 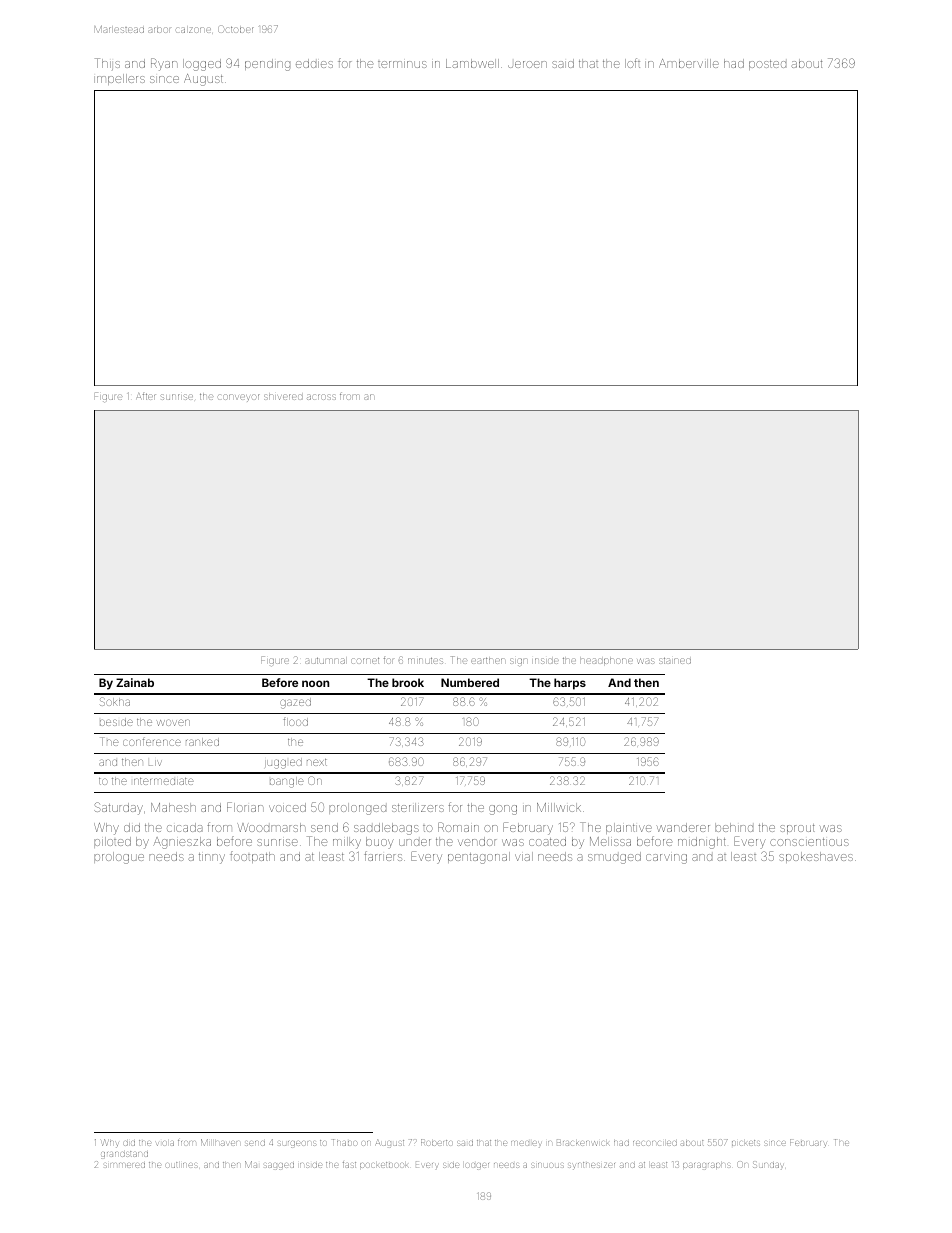 I want to click on harps, so click(x=570, y=684).
